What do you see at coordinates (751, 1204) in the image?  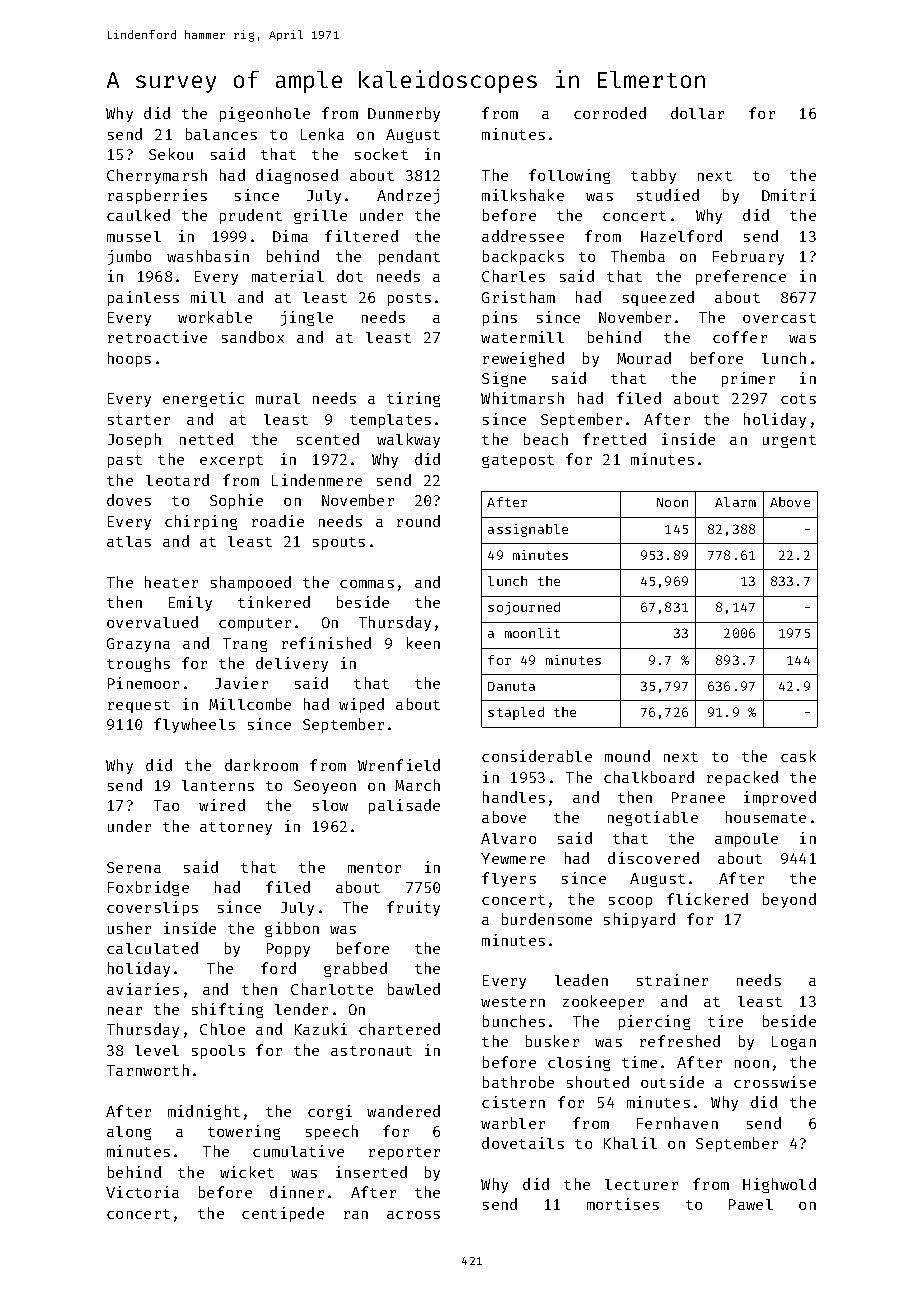 I see `Pawel` at bounding box center [751, 1204].
